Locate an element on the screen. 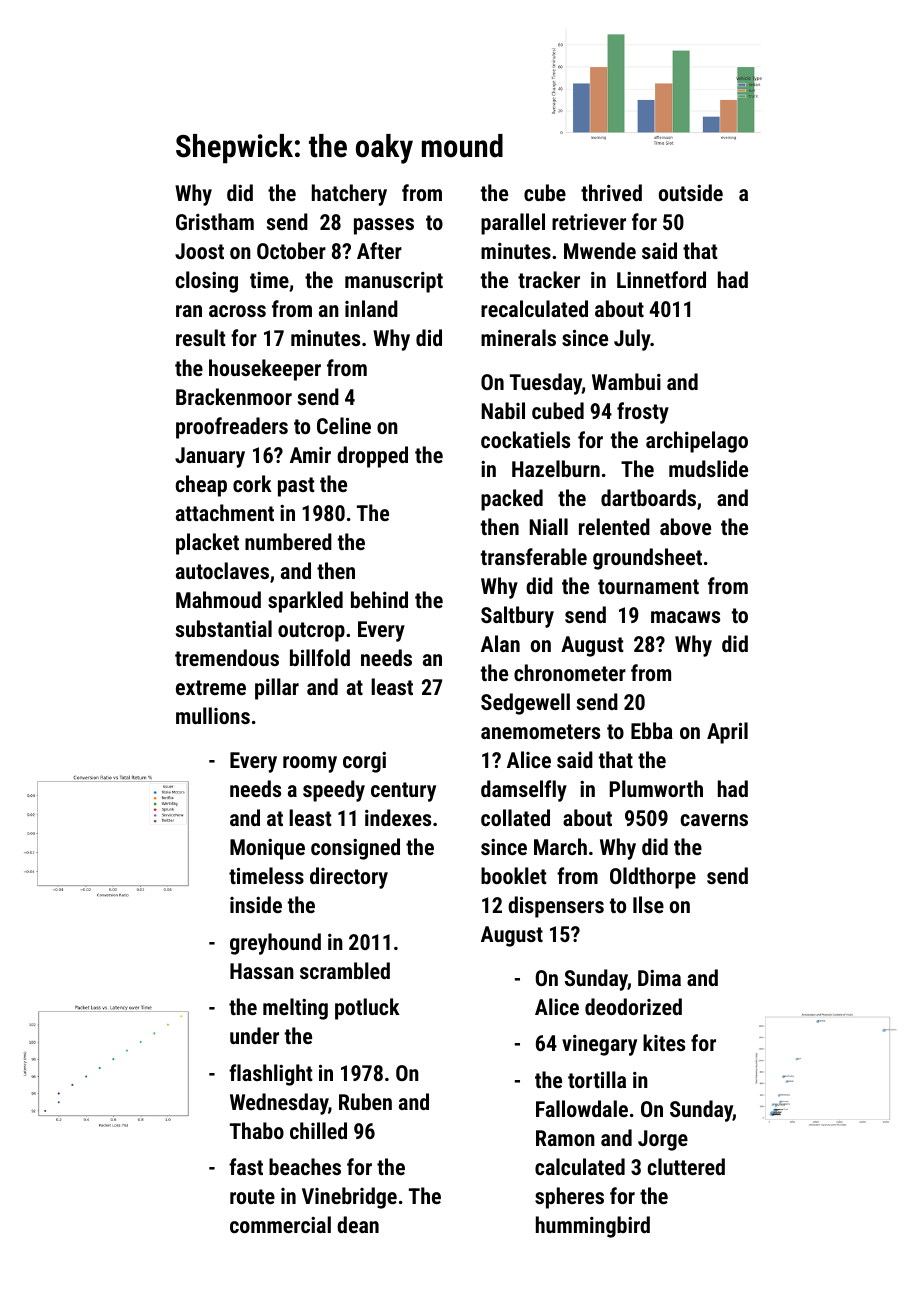 This screenshot has width=924, height=1311. booklet is located at coordinates (514, 875).
